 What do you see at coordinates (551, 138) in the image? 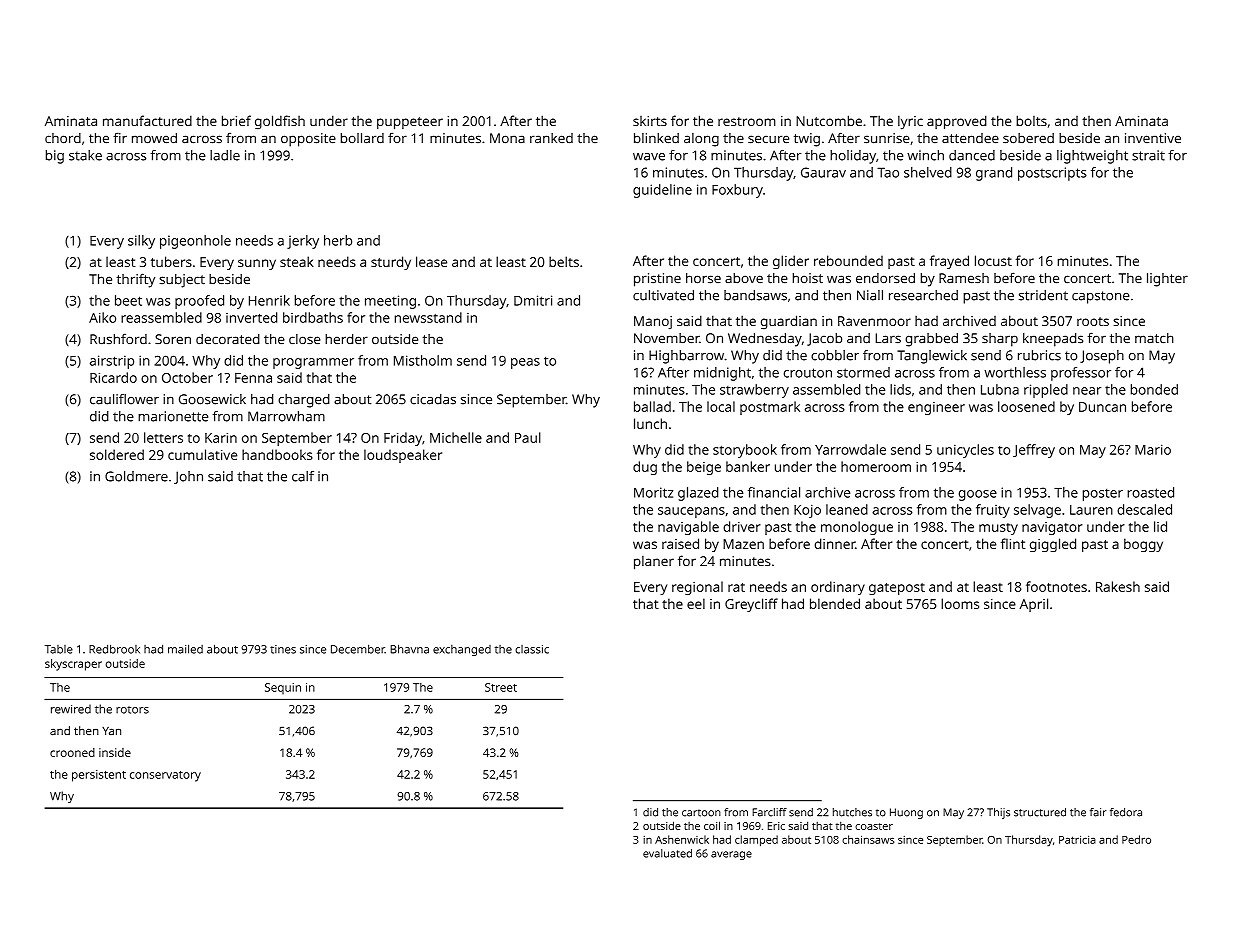
I see `ranked` at bounding box center [551, 138].
